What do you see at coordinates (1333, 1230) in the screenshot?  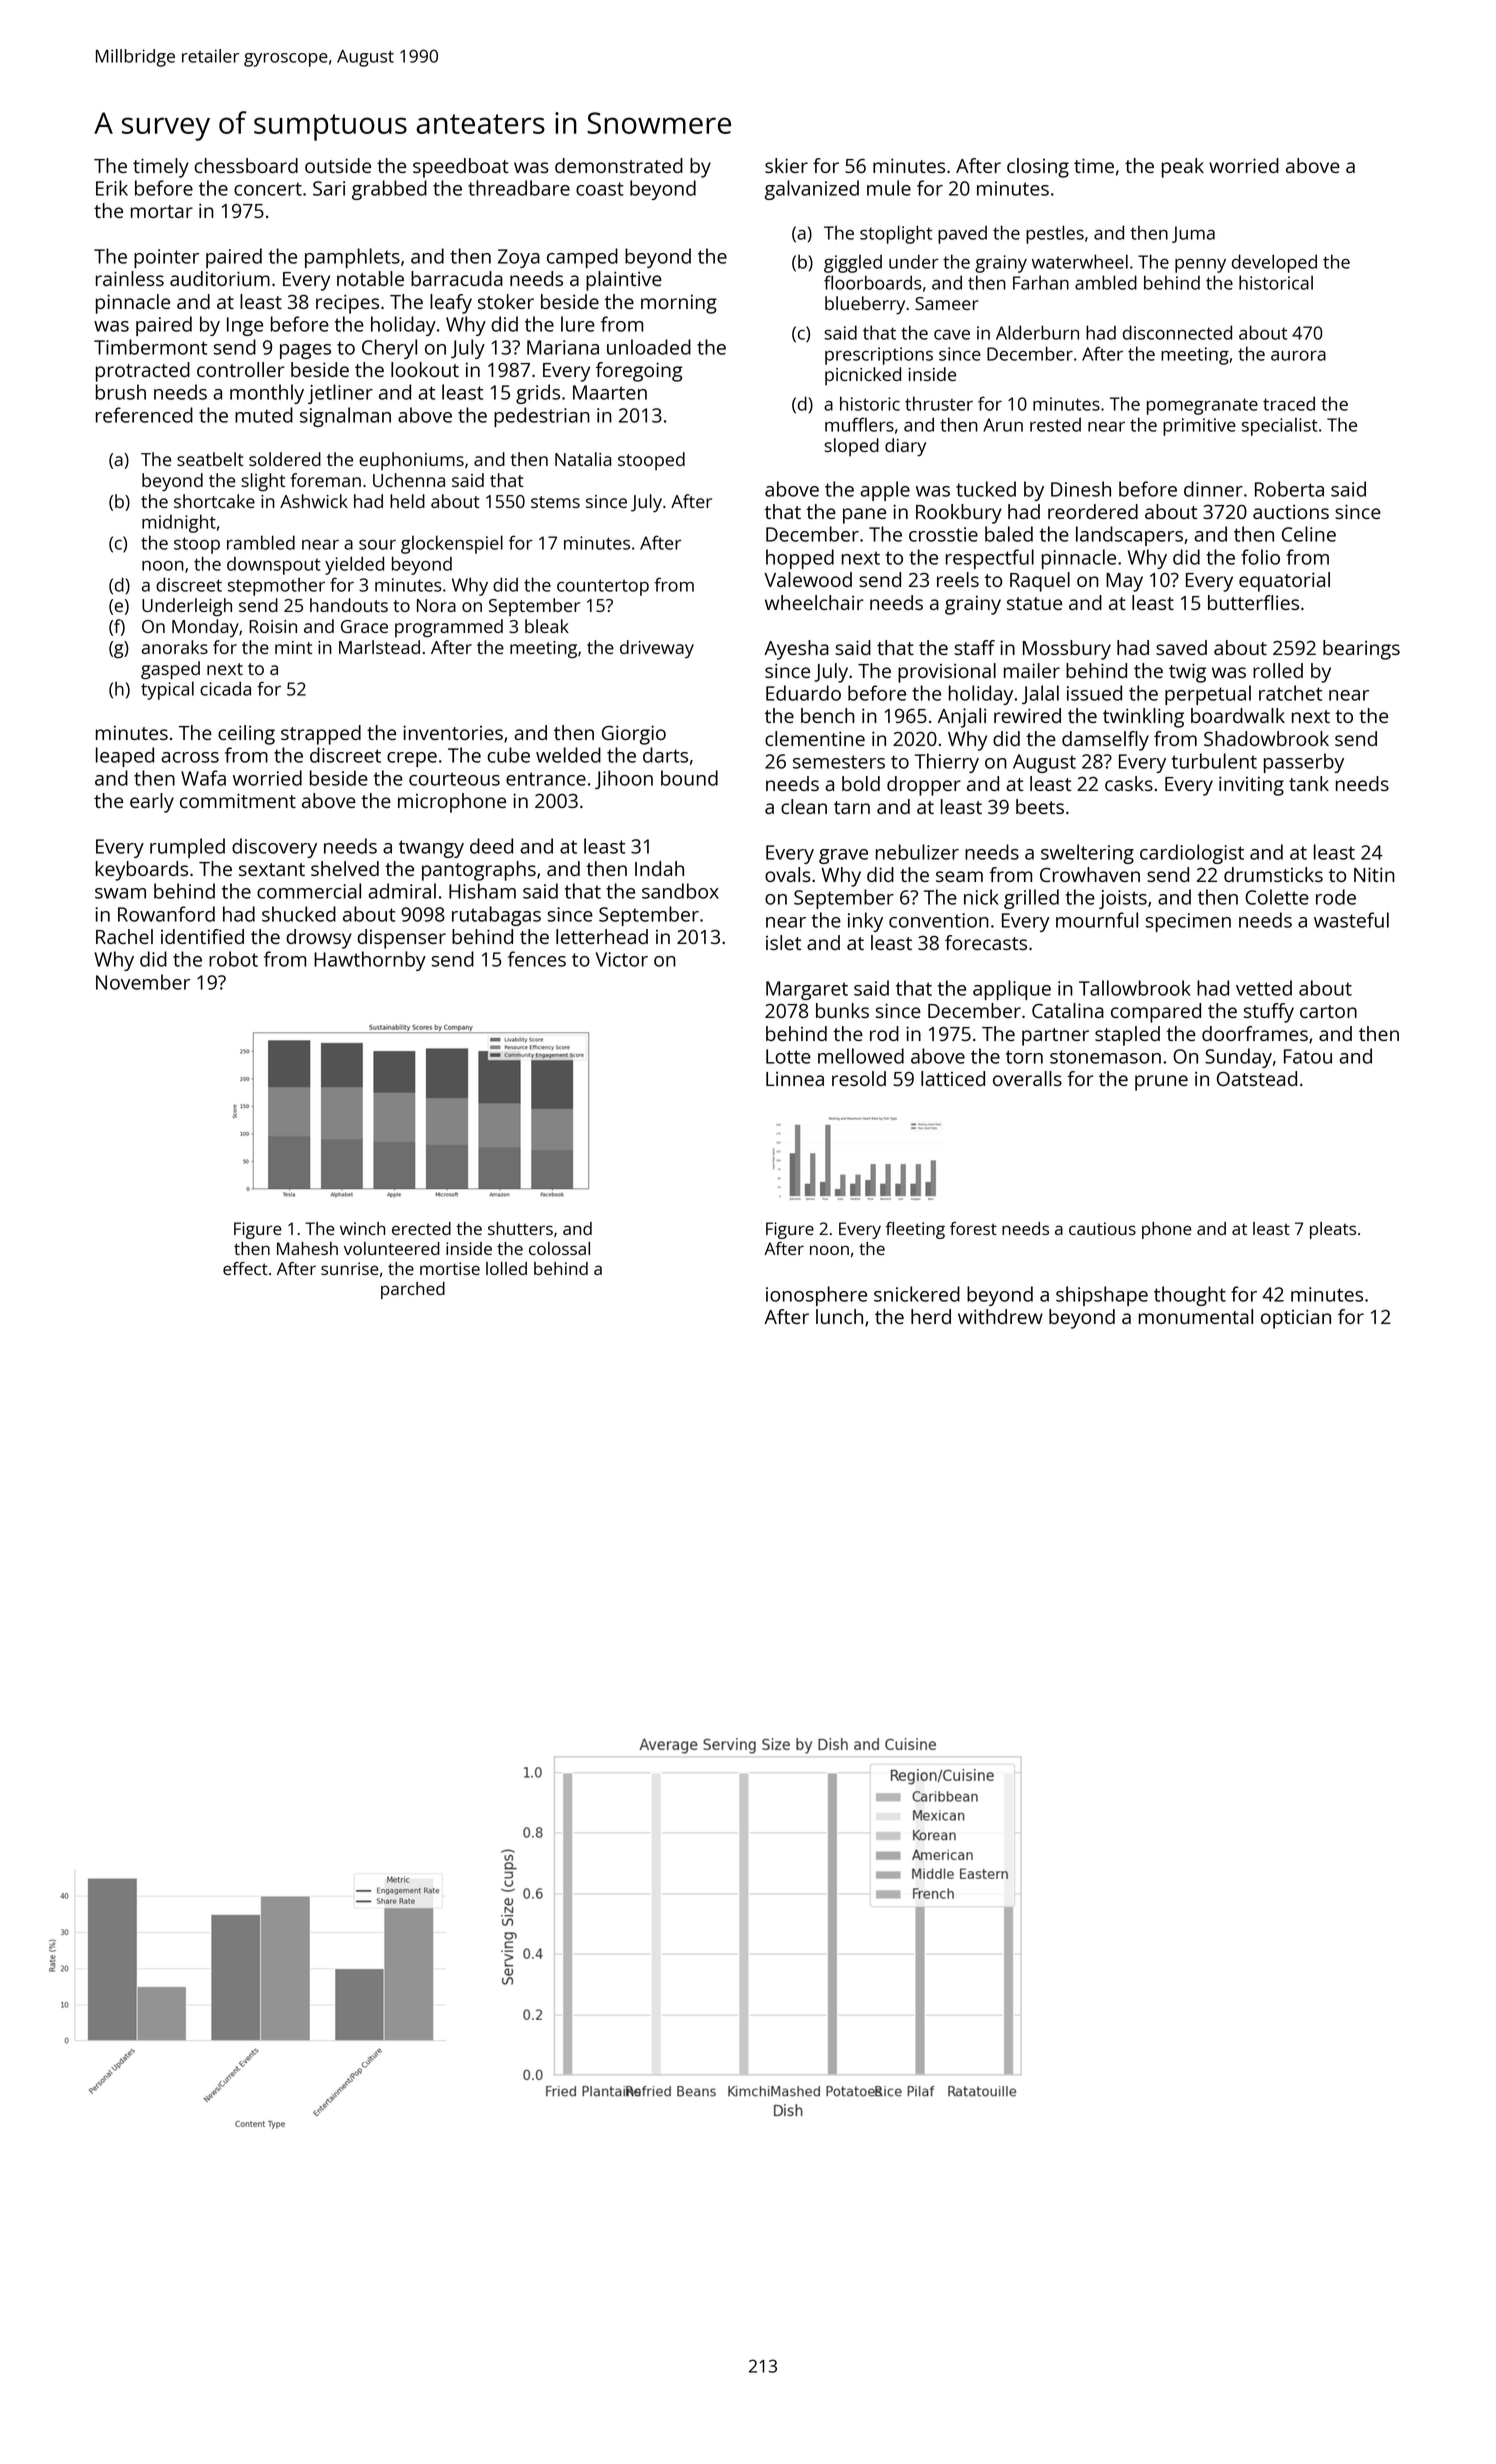 I see `pleats` at bounding box center [1333, 1230].
